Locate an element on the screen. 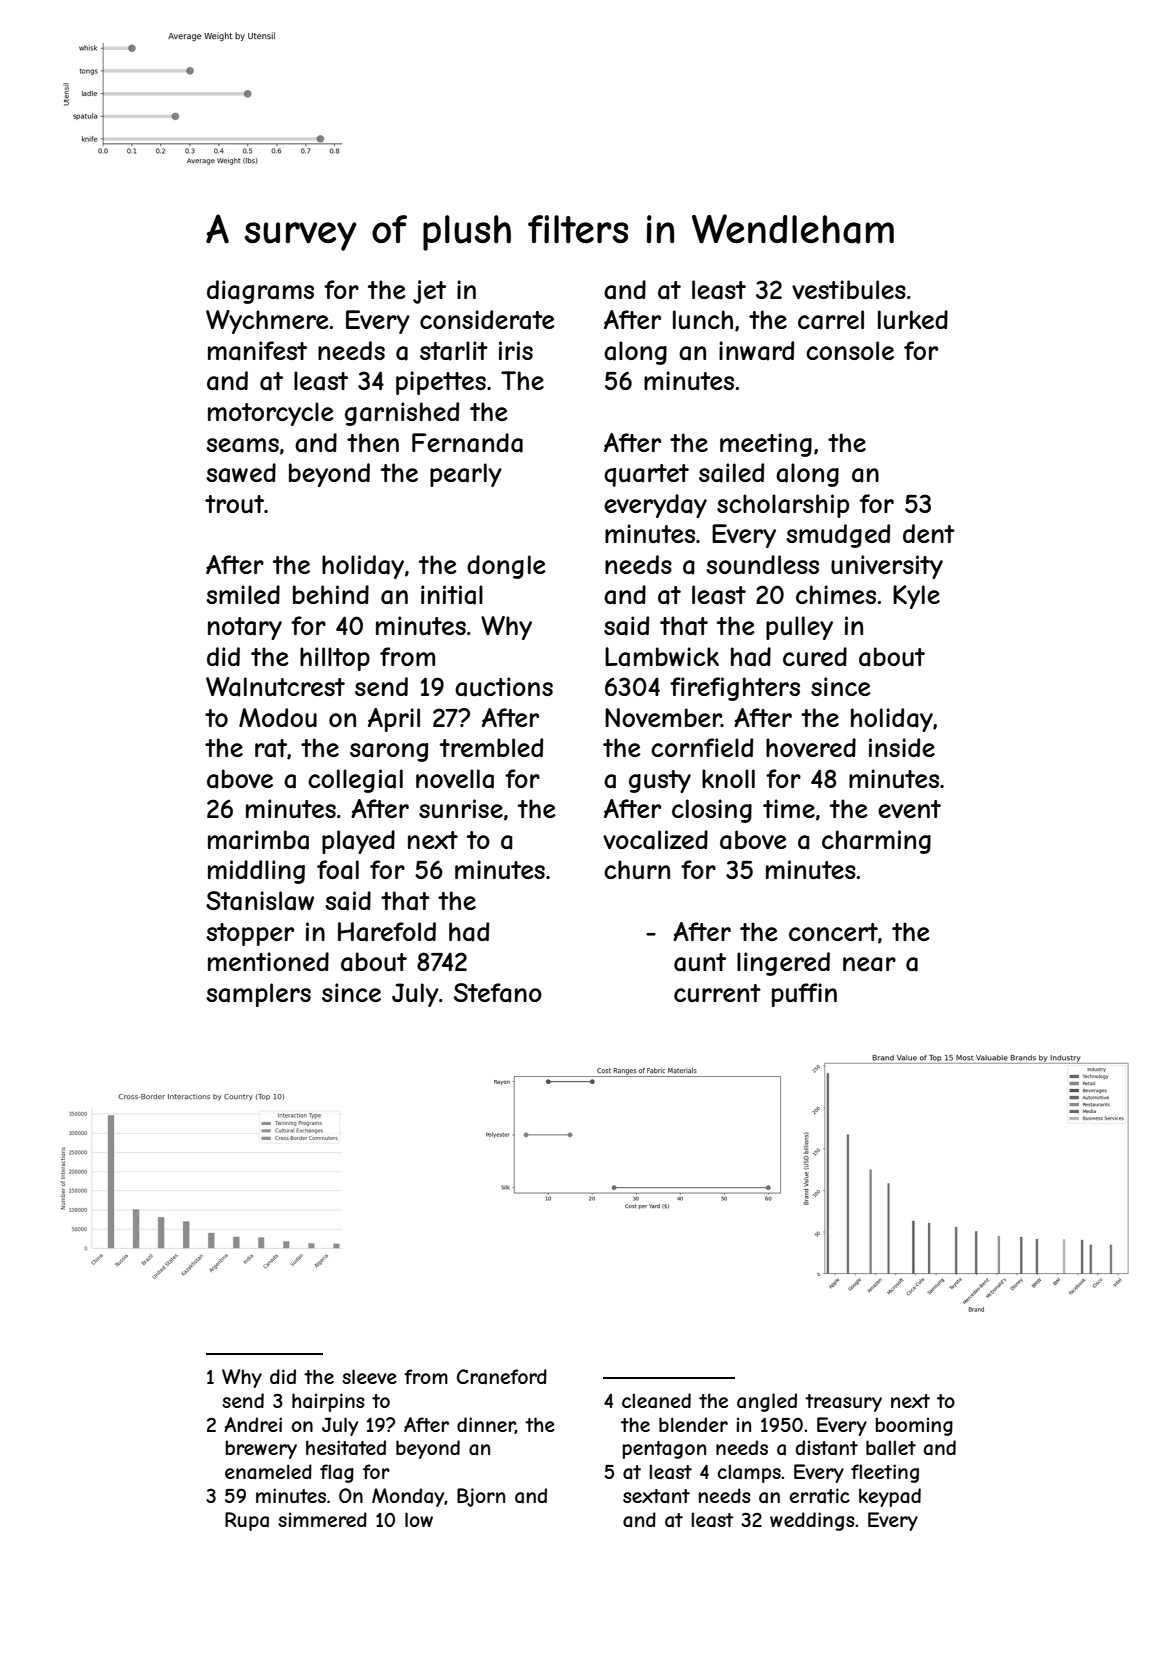  samplers is located at coordinates (258, 995).
